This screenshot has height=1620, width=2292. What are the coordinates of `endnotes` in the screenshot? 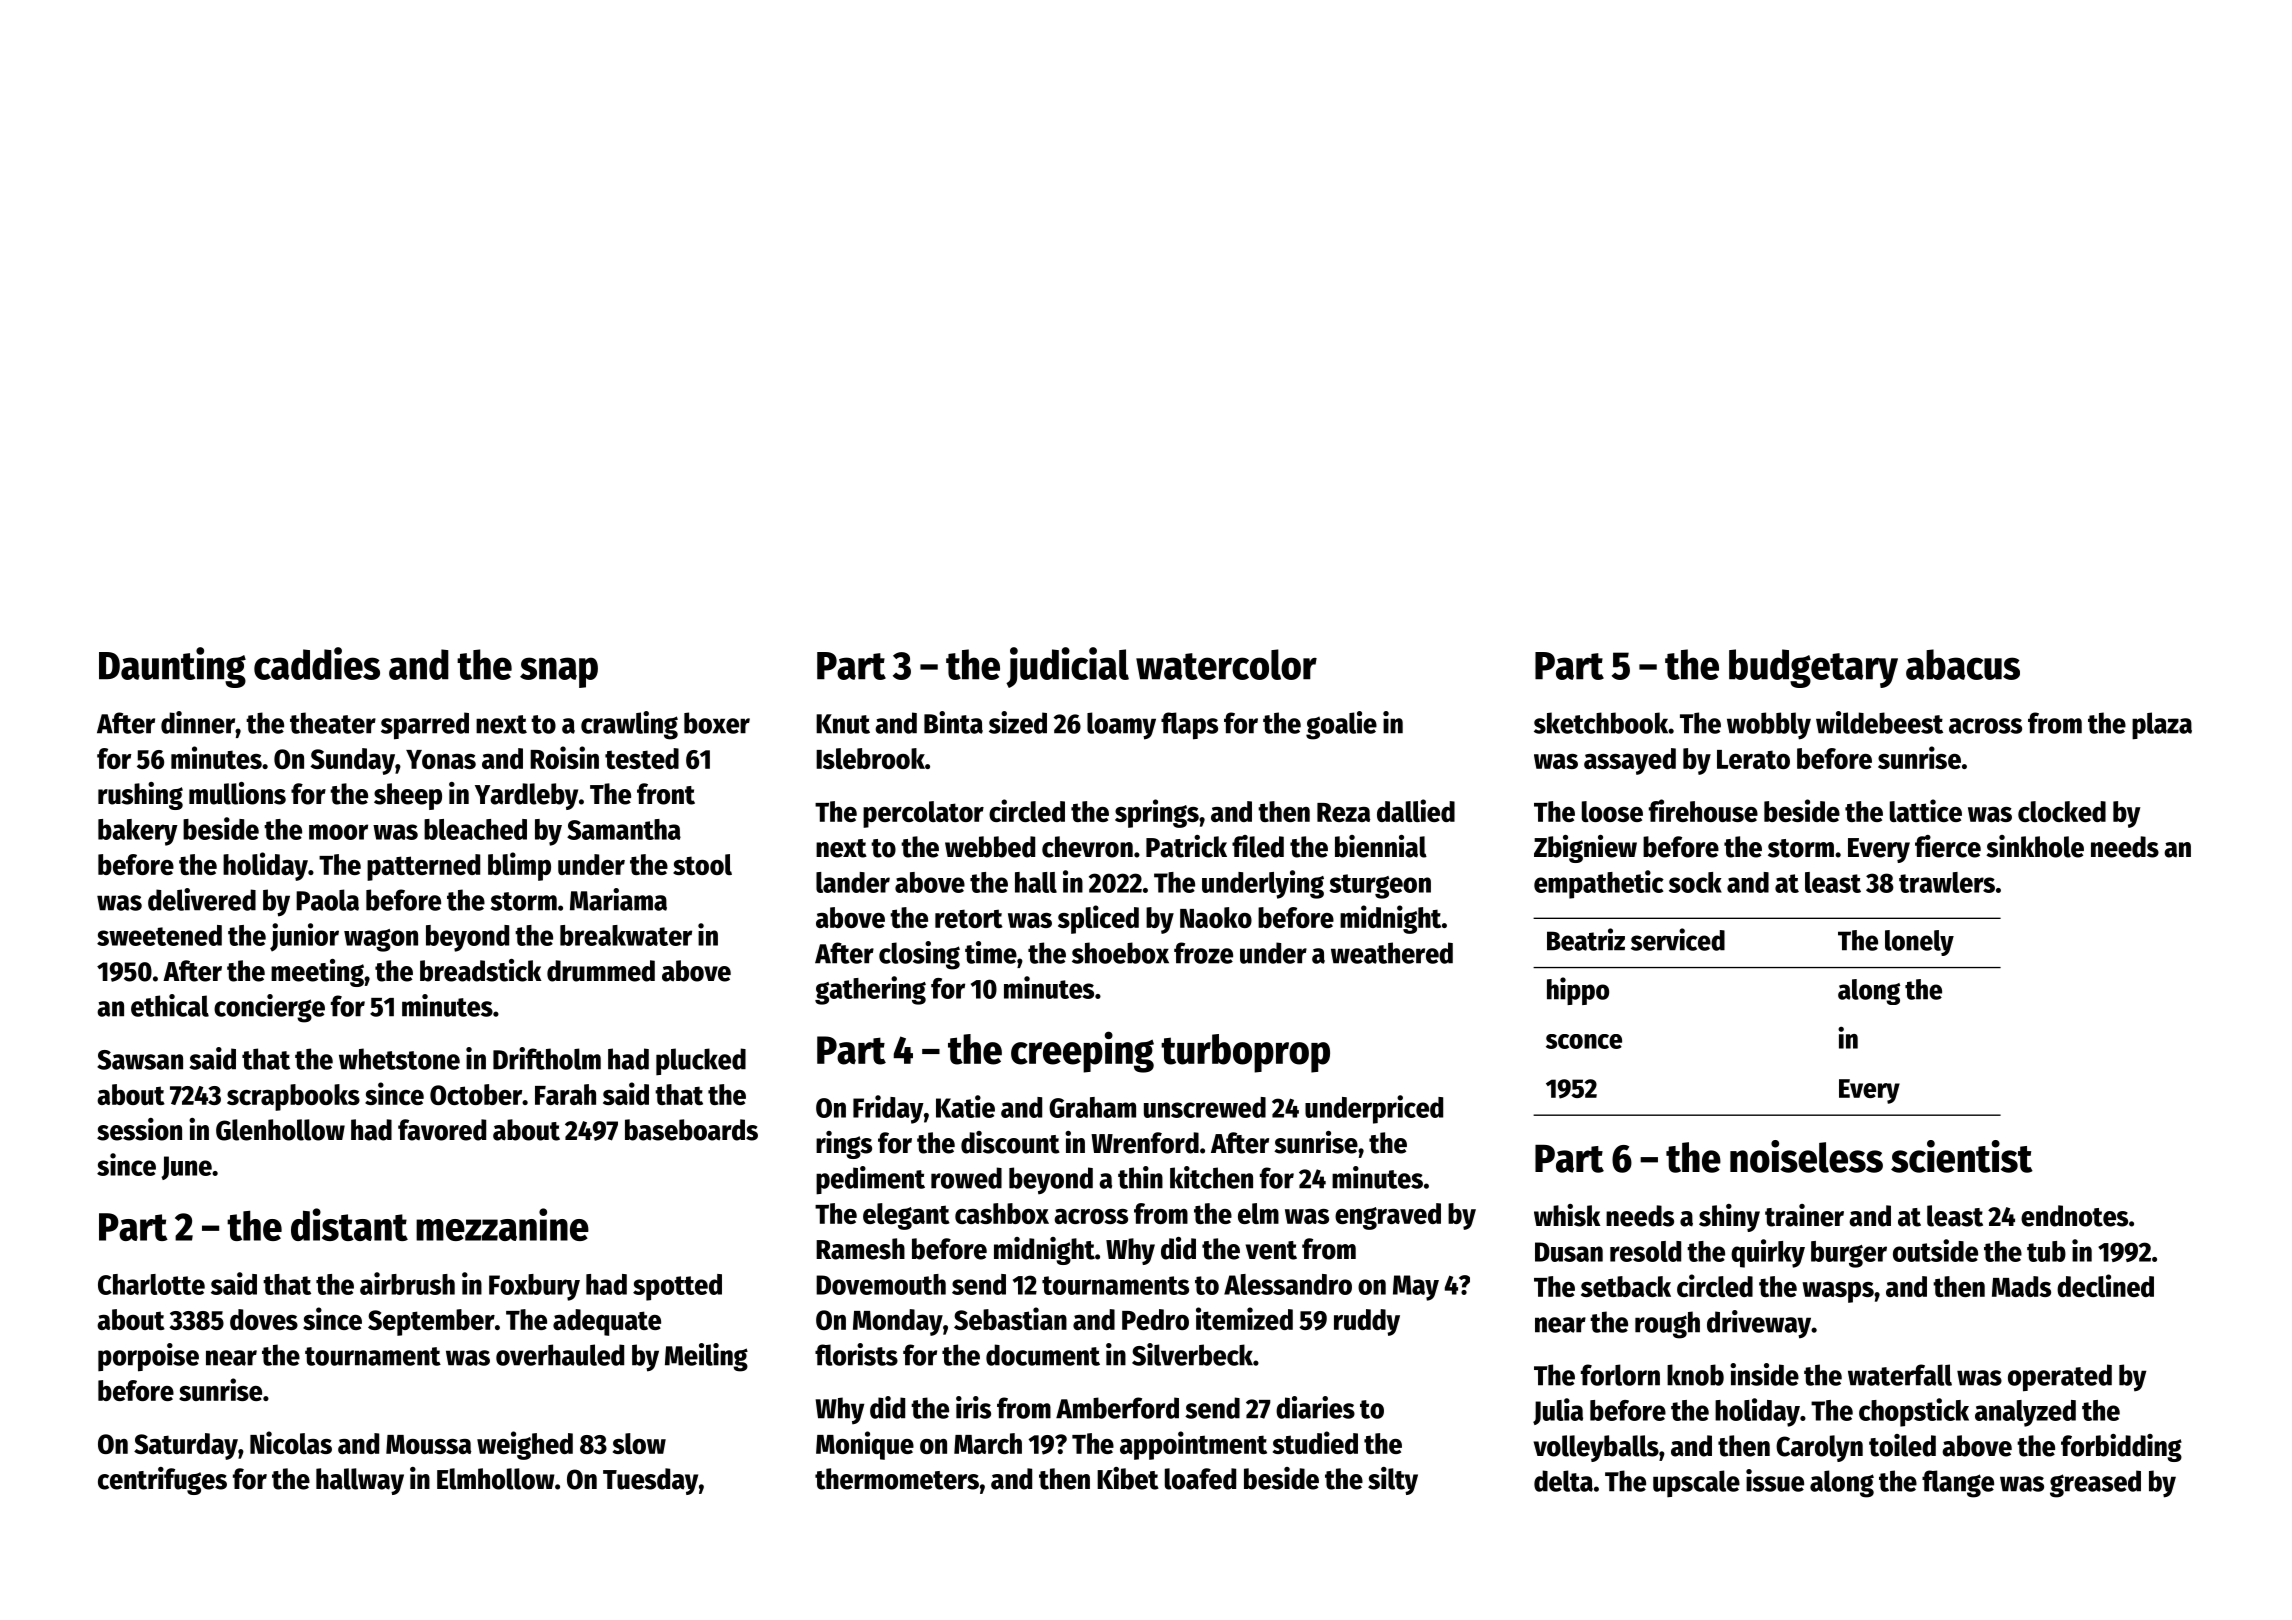 It's located at (2074, 1216).
